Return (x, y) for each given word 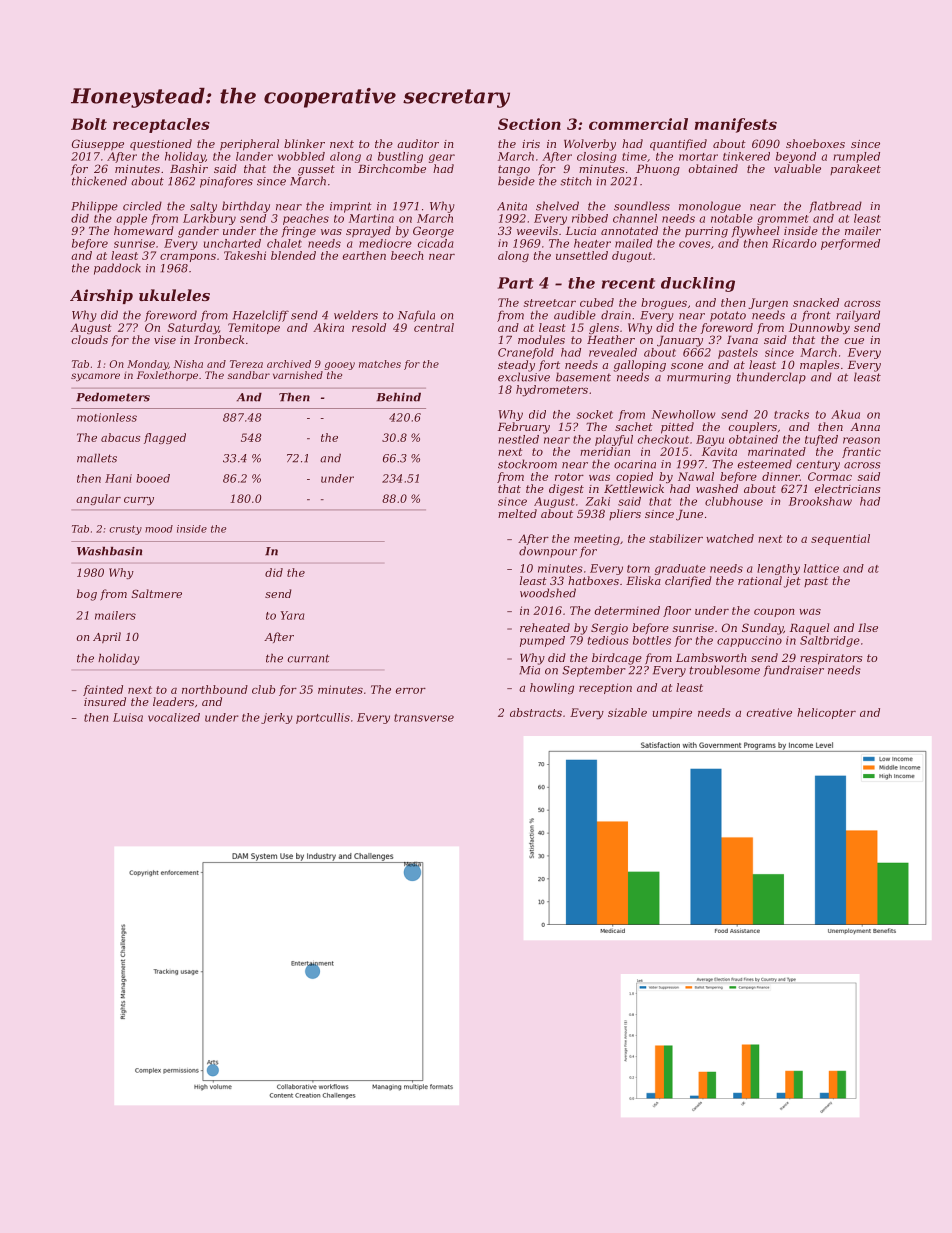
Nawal (696, 476)
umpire (672, 713)
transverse (424, 718)
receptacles (161, 125)
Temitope (254, 328)
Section (529, 124)
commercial (638, 124)
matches (380, 364)
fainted (103, 690)
